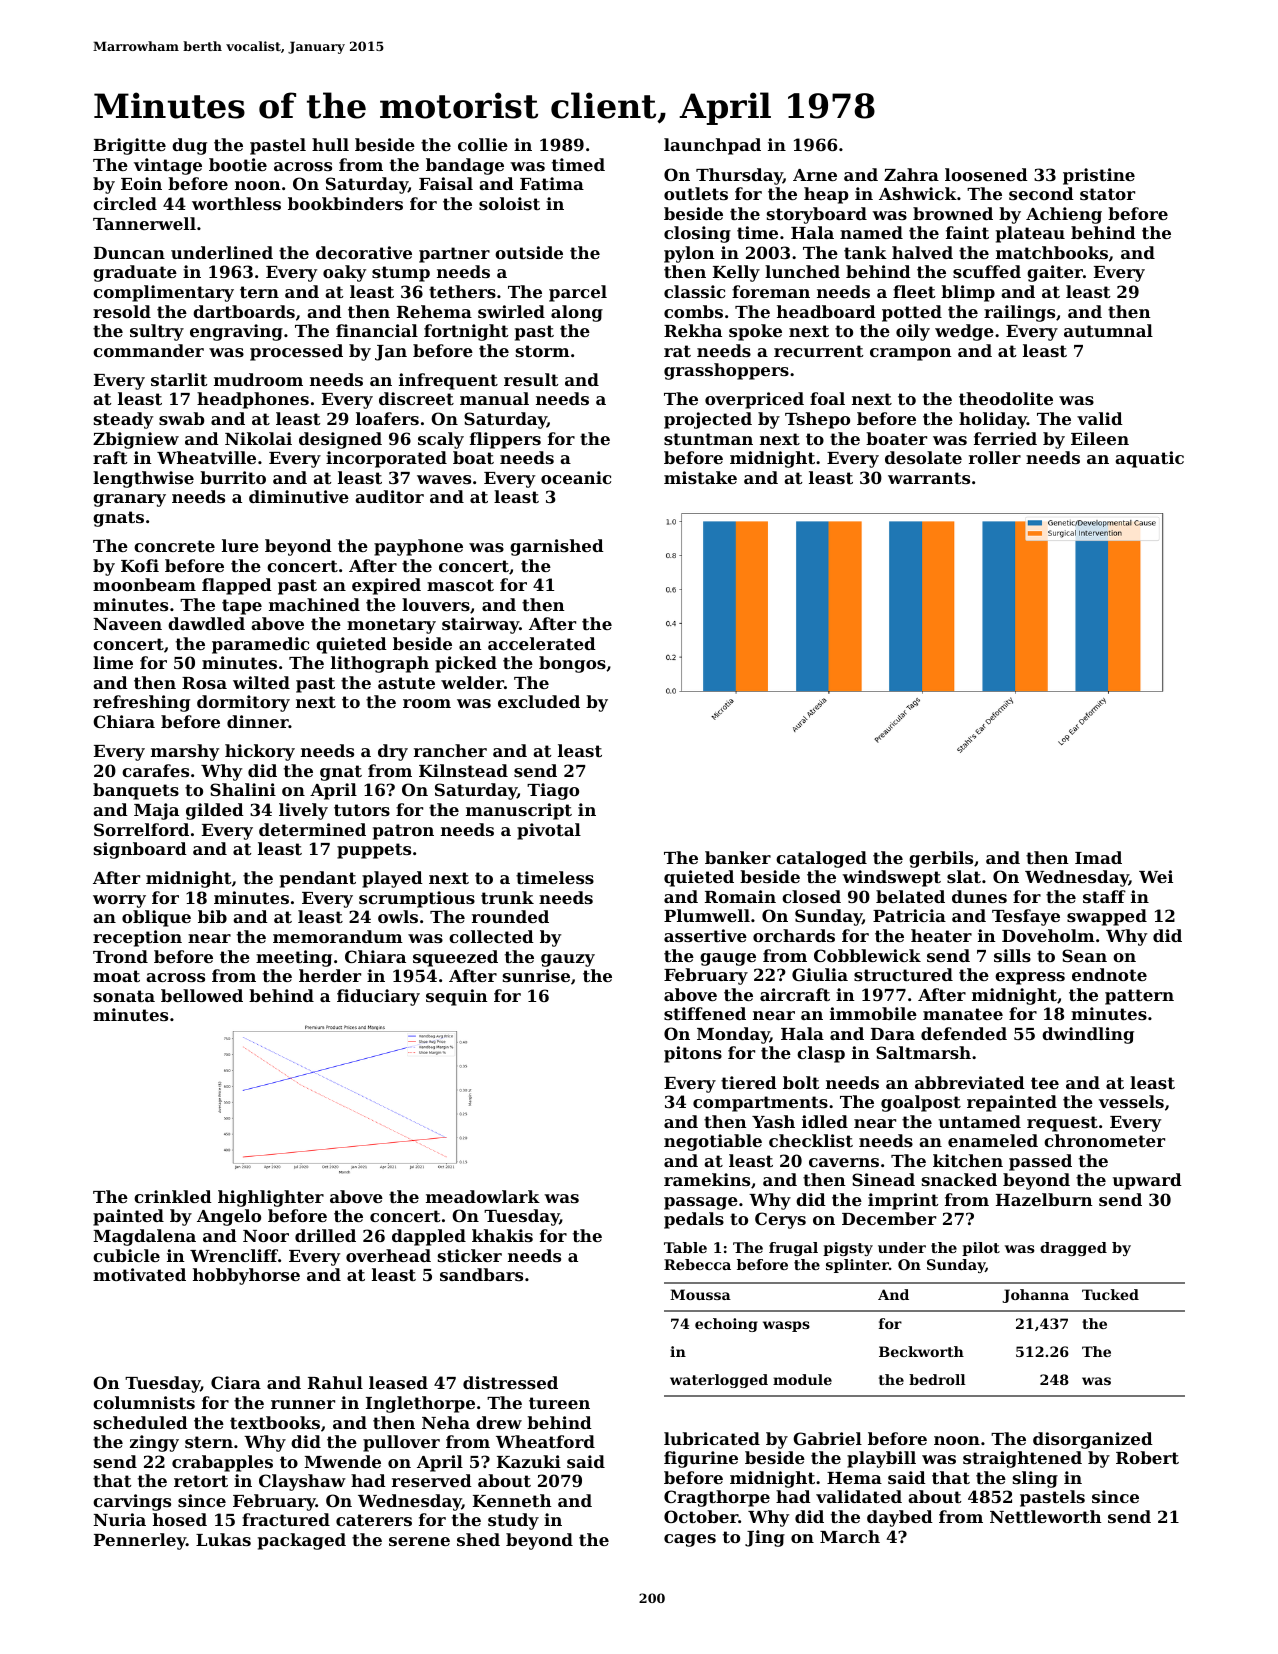  What do you see at coordinates (929, 478) in the document?
I see `warrants` at bounding box center [929, 478].
